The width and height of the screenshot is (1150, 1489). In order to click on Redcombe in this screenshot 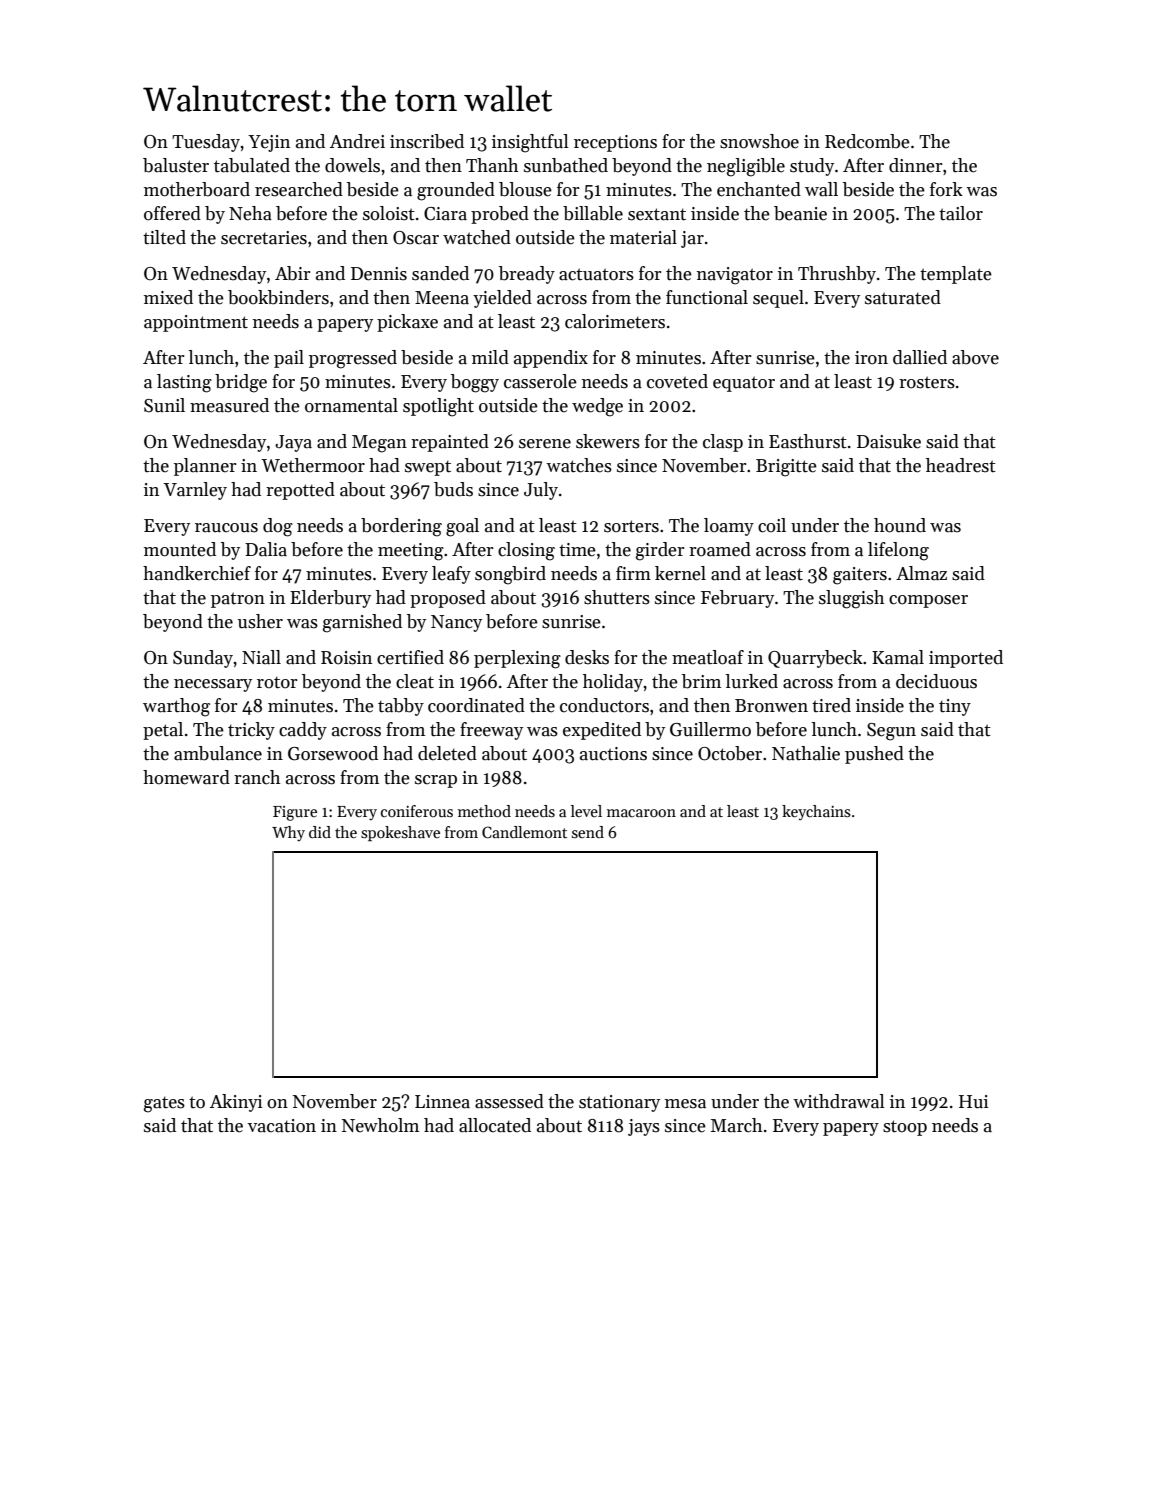, I will do `click(867, 141)`.
